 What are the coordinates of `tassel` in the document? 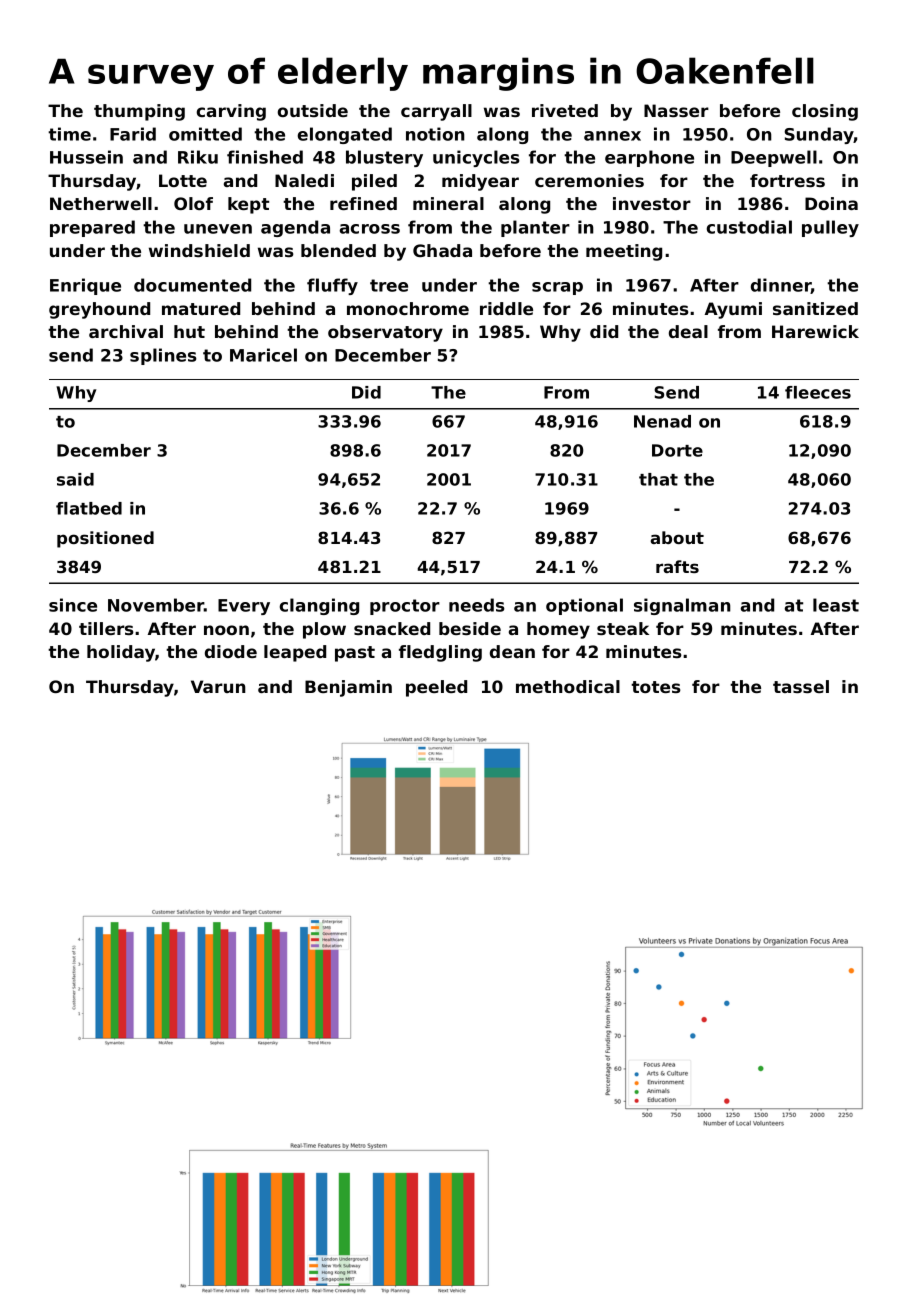 It's located at (801, 686).
